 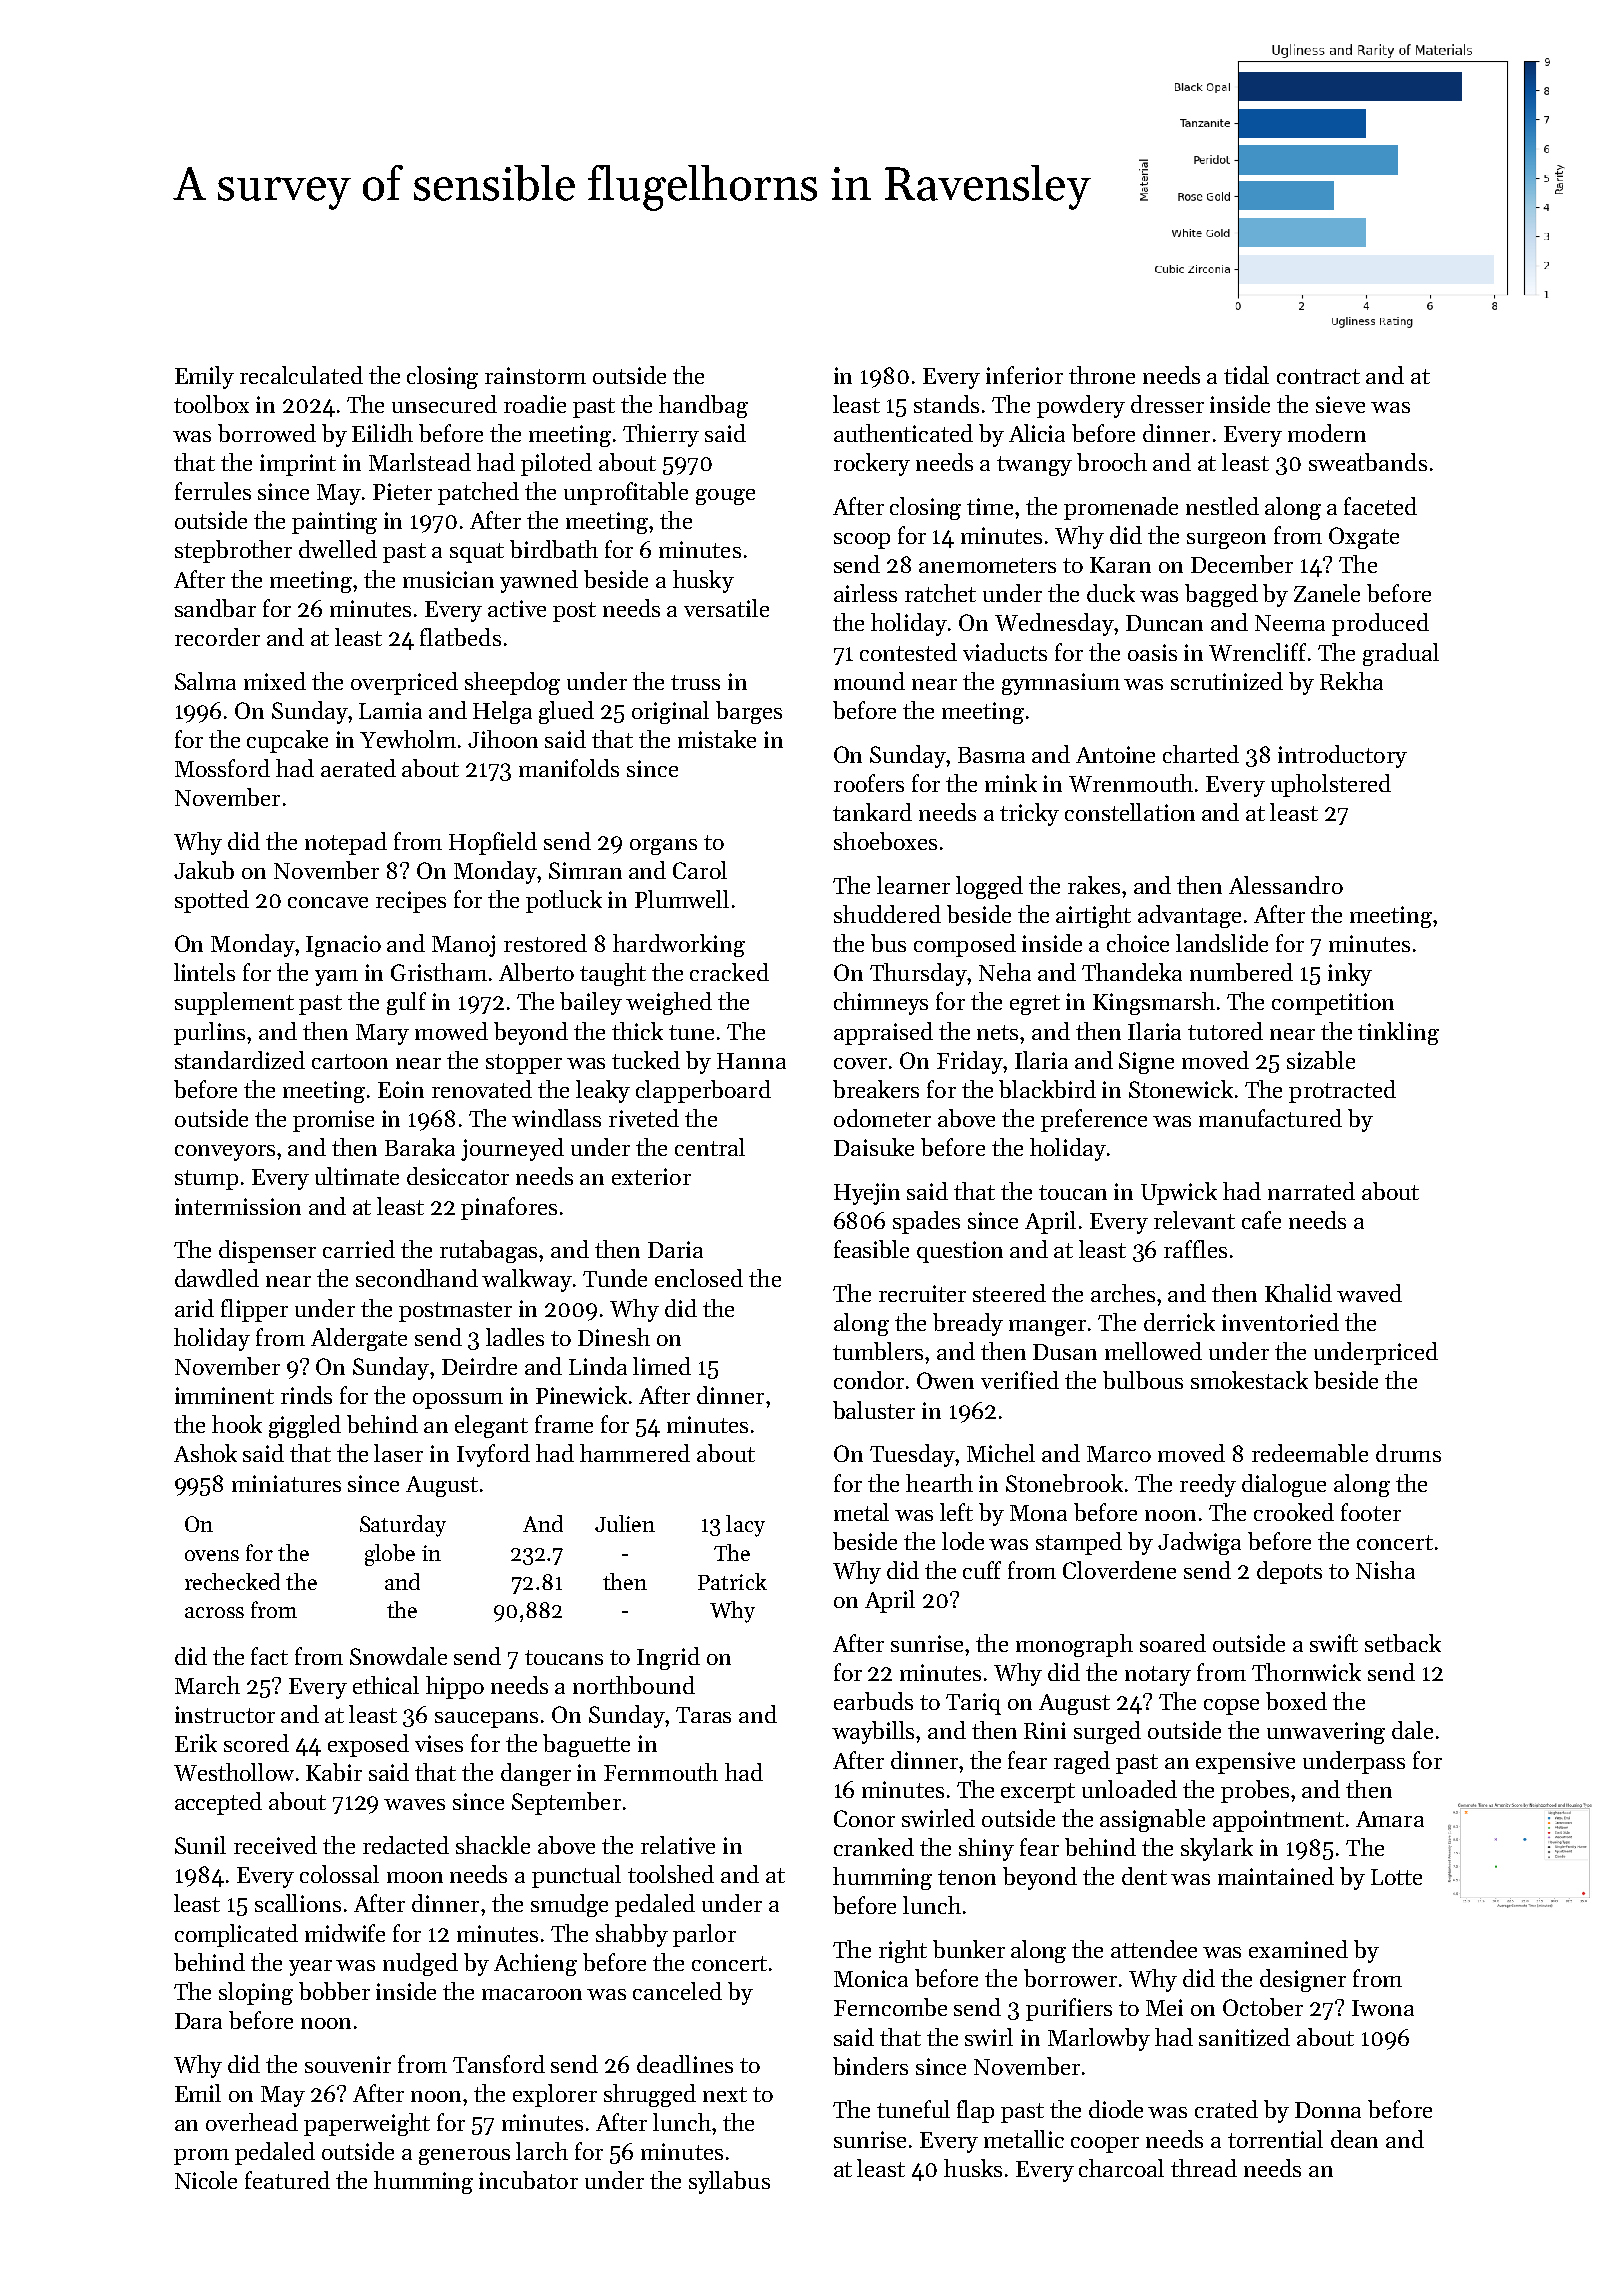 What do you see at coordinates (225, 1153) in the page?
I see `conveyors` at bounding box center [225, 1153].
